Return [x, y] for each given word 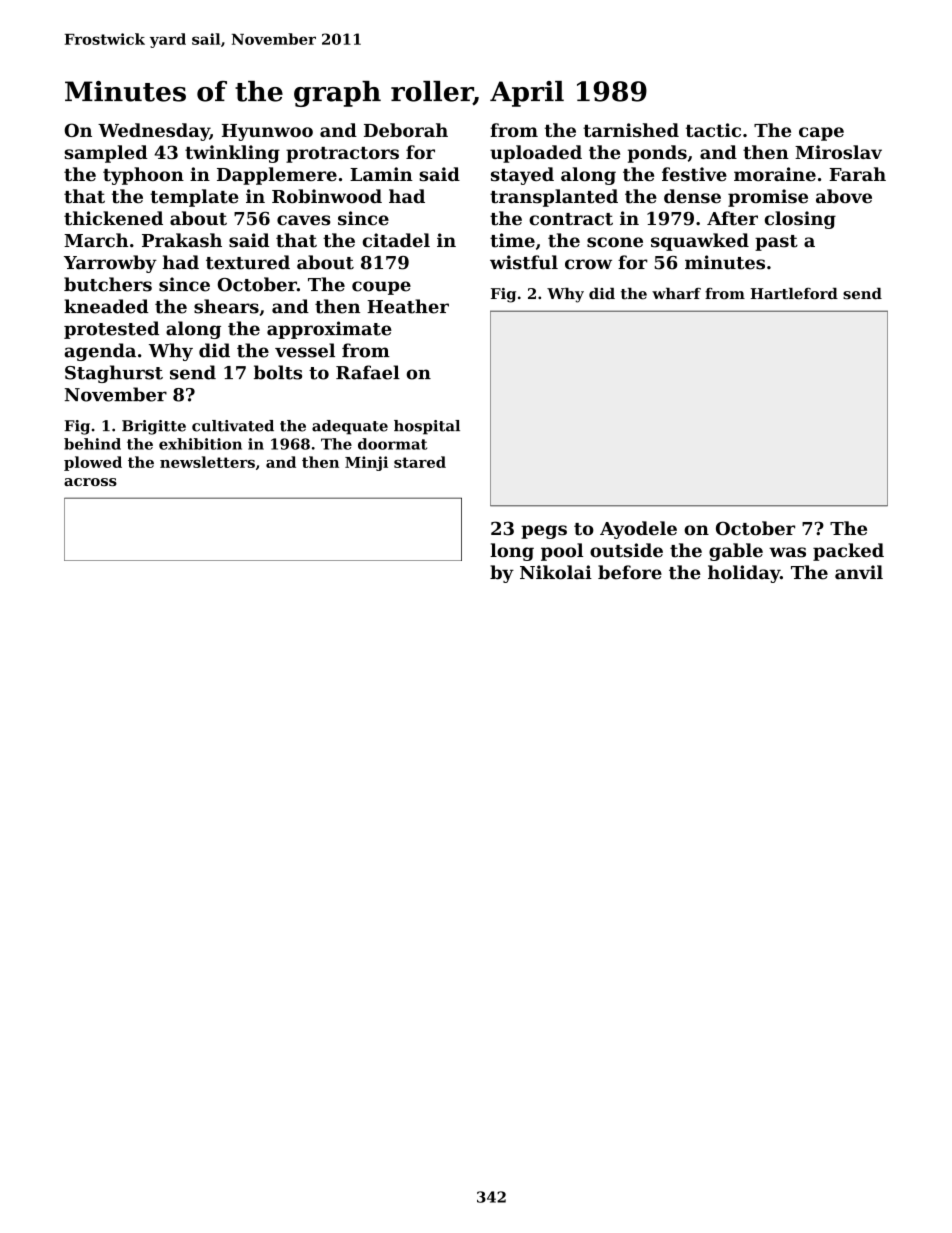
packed [848, 552]
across [90, 482]
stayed [522, 176]
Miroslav [838, 152]
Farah [857, 174]
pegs [544, 532]
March [96, 240]
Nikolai [556, 572]
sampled [106, 154]
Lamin [381, 174]
